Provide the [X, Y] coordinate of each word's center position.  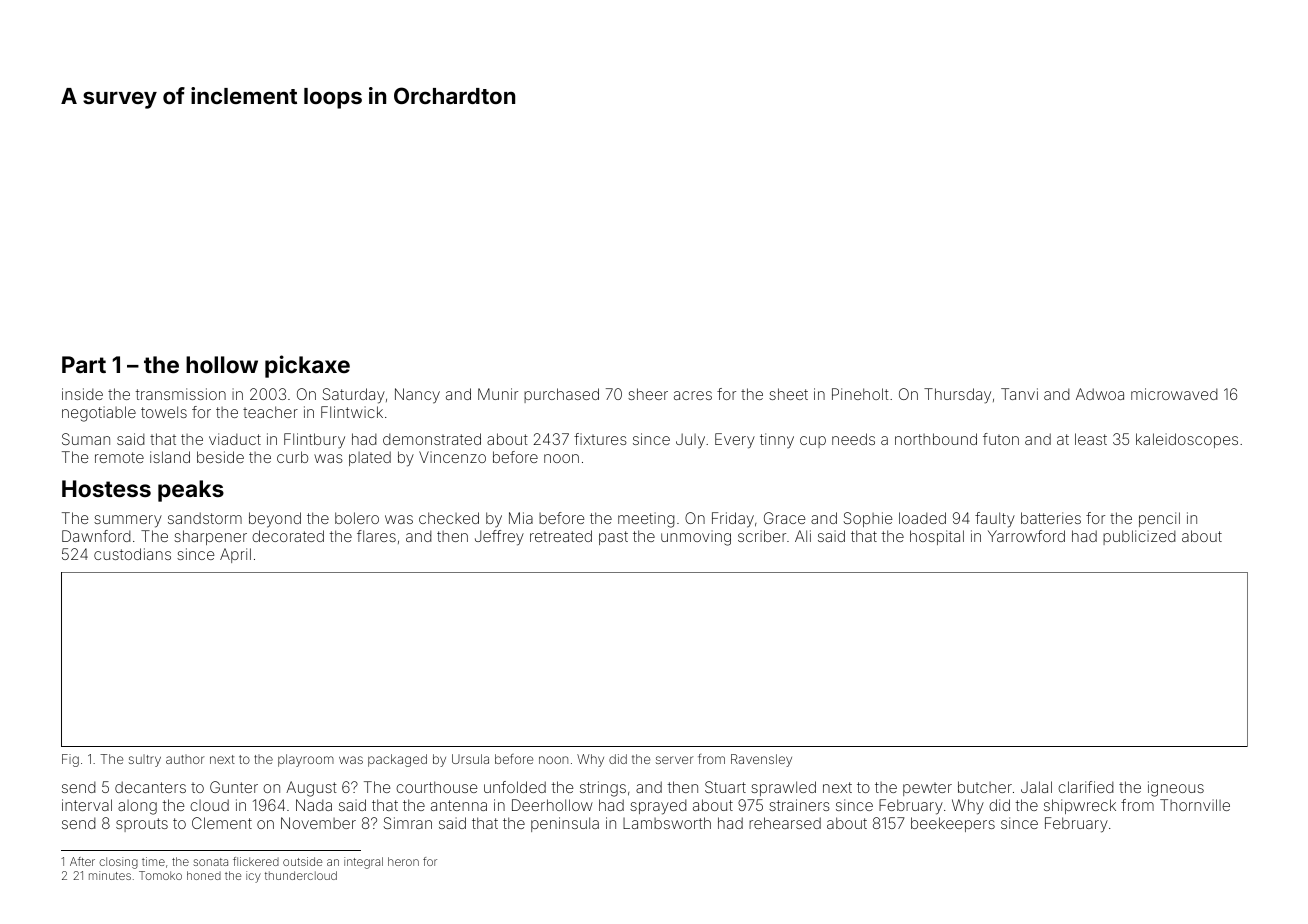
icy [253, 877]
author [185, 759]
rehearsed [785, 823]
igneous [1176, 789]
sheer [648, 394]
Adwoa [1100, 394]
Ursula [470, 759]
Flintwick [352, 412]
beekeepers [953, 824]
